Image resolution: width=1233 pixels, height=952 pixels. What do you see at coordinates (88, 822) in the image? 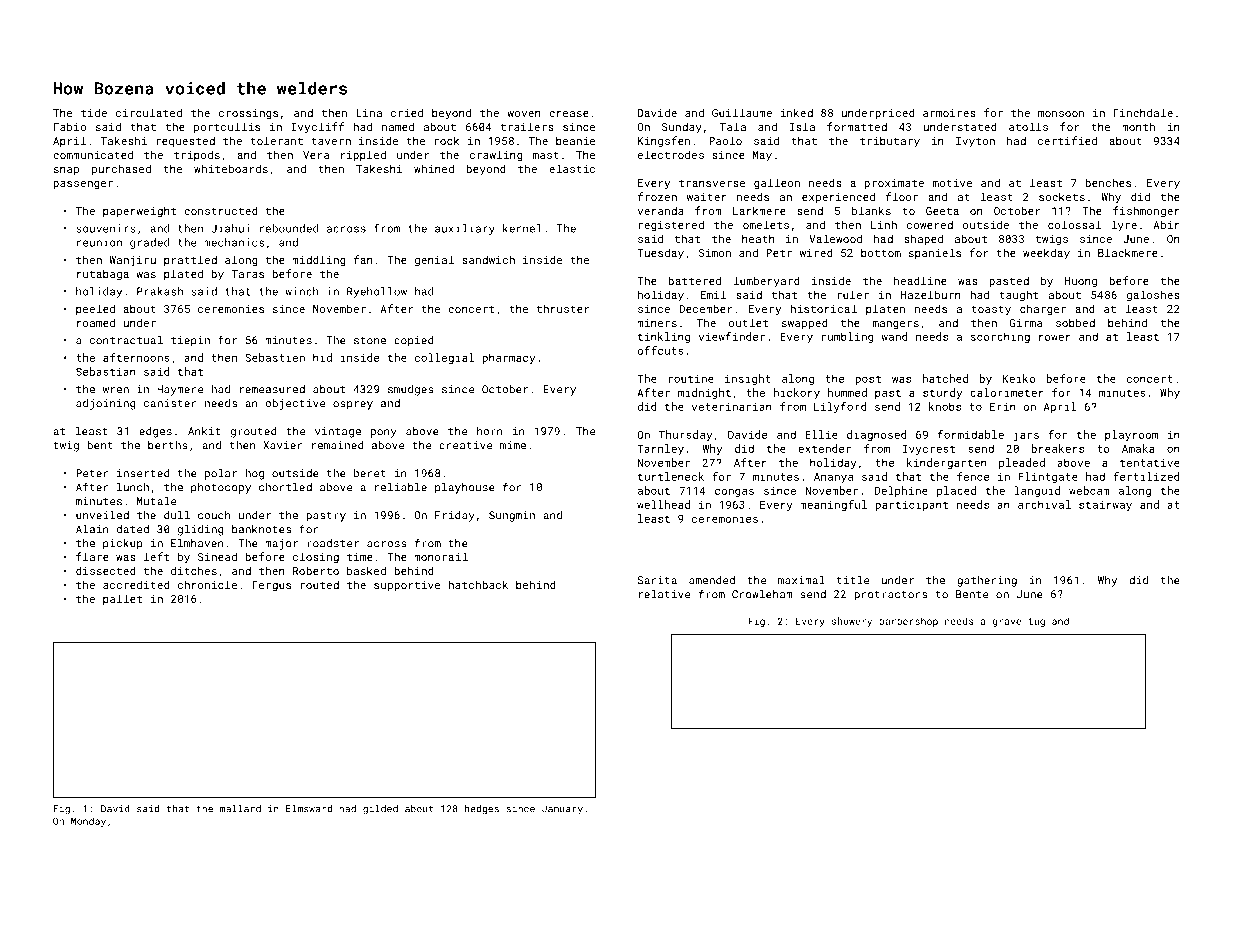
I see `Monday` at bounding box center [88, 822].
